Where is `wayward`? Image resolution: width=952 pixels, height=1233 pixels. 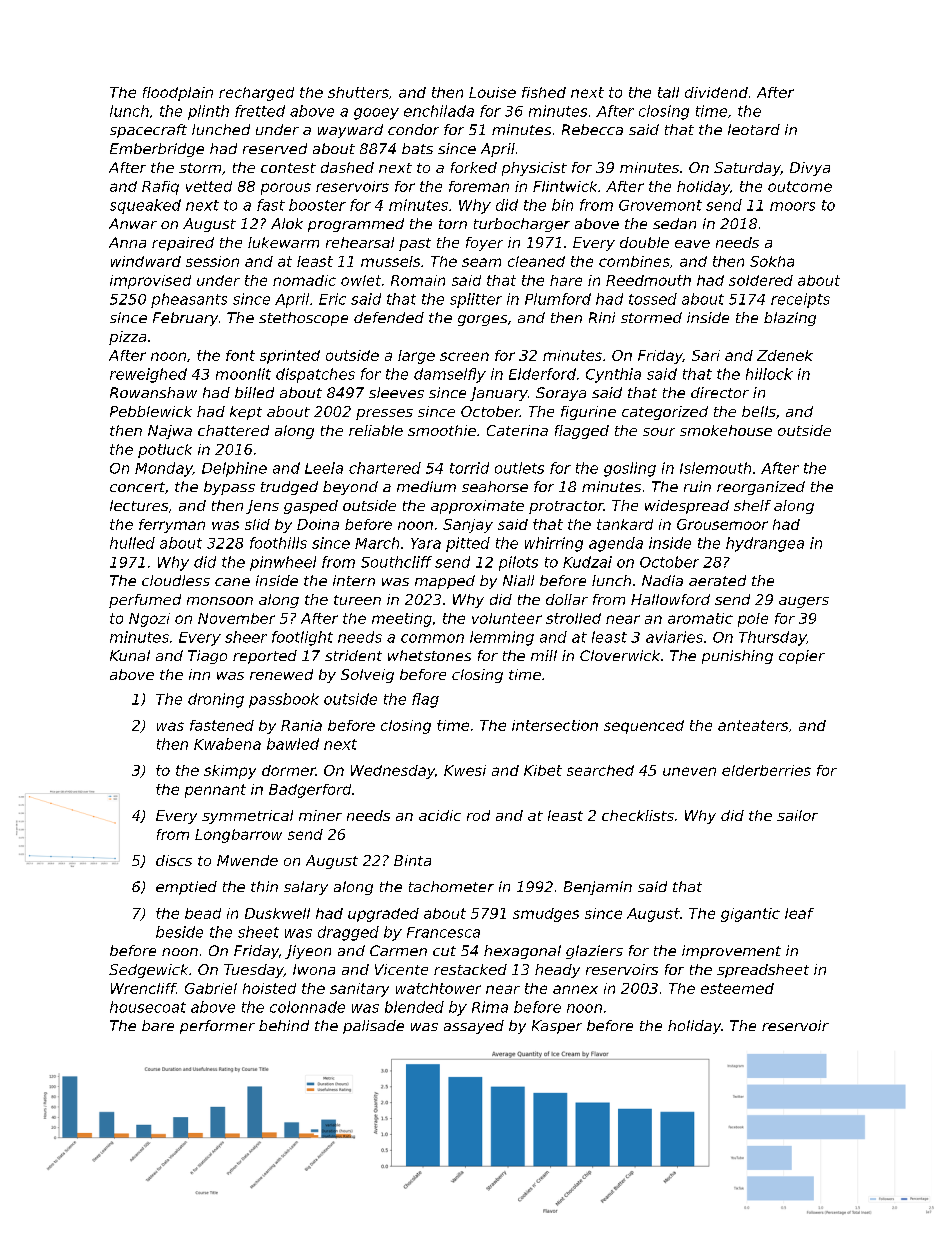 wayward is located at coordinates (350, 131).
